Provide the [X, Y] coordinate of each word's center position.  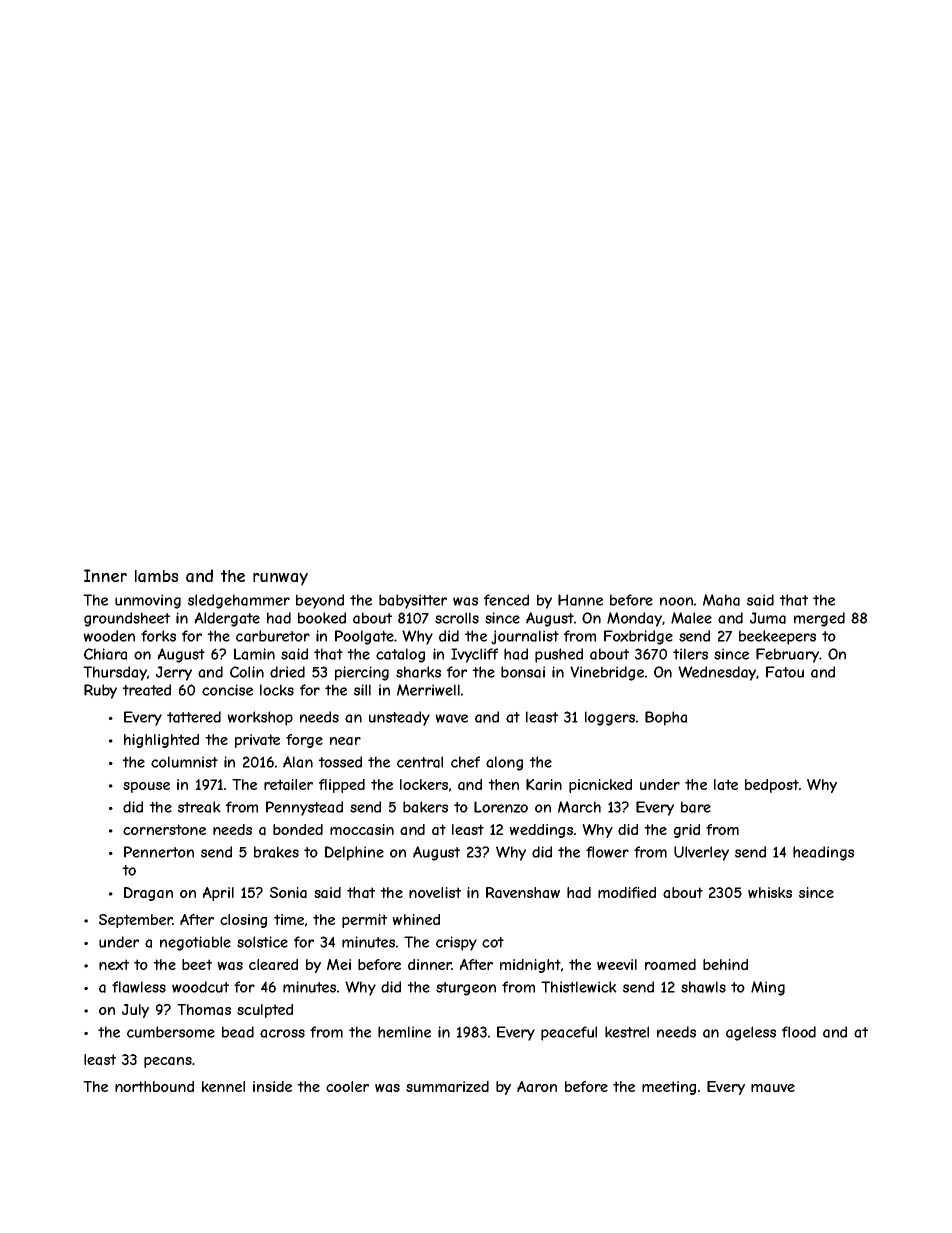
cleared [273, 965]
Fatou [785, 672]
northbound [154, 1086]
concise [227, 690]
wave [451, 718]
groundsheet [127, 619]
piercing [362, 673]
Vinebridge [607, 673]
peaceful [569, 1033]
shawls [703, 987]
